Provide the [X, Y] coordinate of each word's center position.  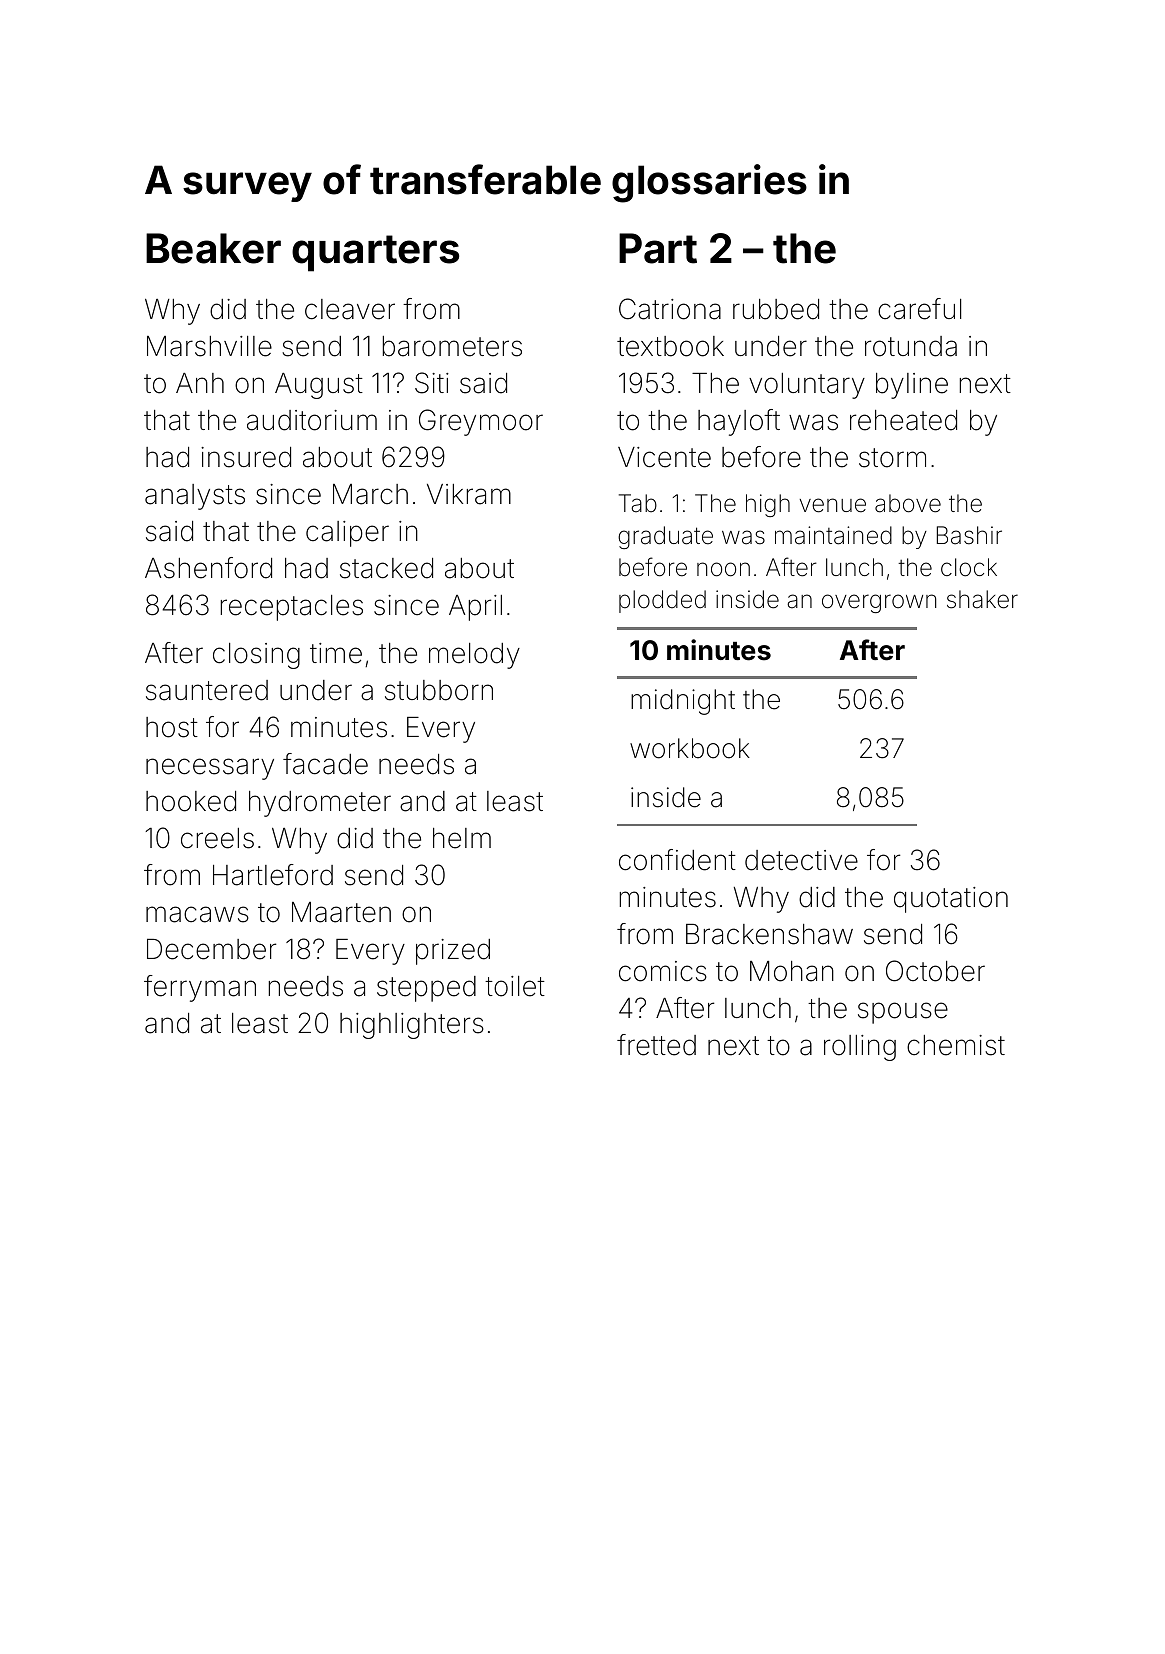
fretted [656, 1045]
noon [723, 569]
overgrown [879, 603]
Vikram [469, 494]
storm [892, 458]
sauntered [207, 690]
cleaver [350, 309]
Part [658, 248]
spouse [903, 1013]
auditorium [312, 420]
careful [919, 309]
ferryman [200, 988]
